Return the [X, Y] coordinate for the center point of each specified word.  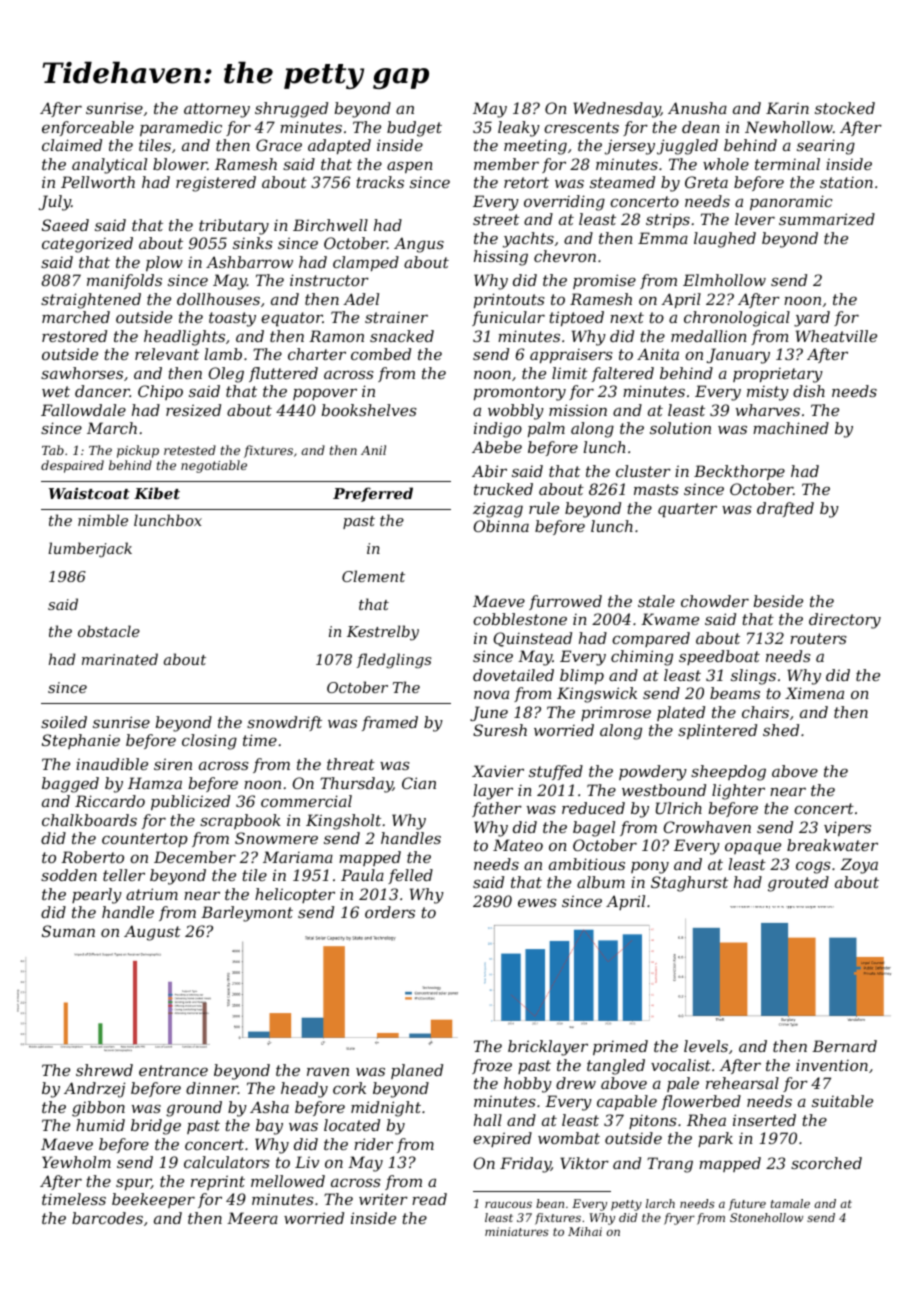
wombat [569, 1138]
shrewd [104, 1070]
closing [209, 742]
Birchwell [330, 225]
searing [826, 147]
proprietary [778, 375]
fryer [679, 1219]
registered [216, 184]
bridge [156, 1127]
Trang [670, 1165]
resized [193, 410]
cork [349, 1088]
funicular [508, 318]
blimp [582, 676]
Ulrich [679, 808]
